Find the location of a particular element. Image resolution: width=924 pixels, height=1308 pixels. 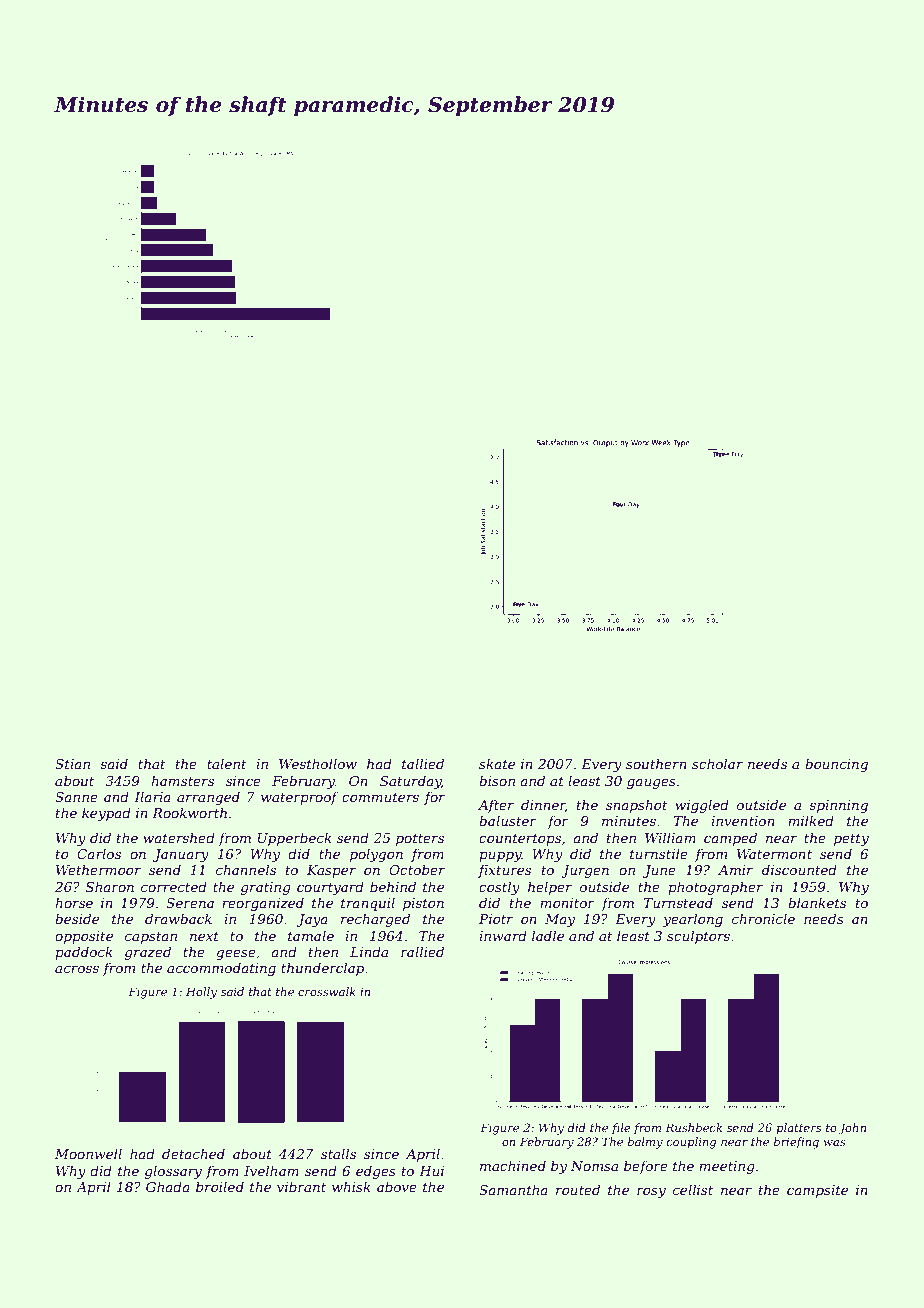

sculptors is located at coordinates (698, 937).
